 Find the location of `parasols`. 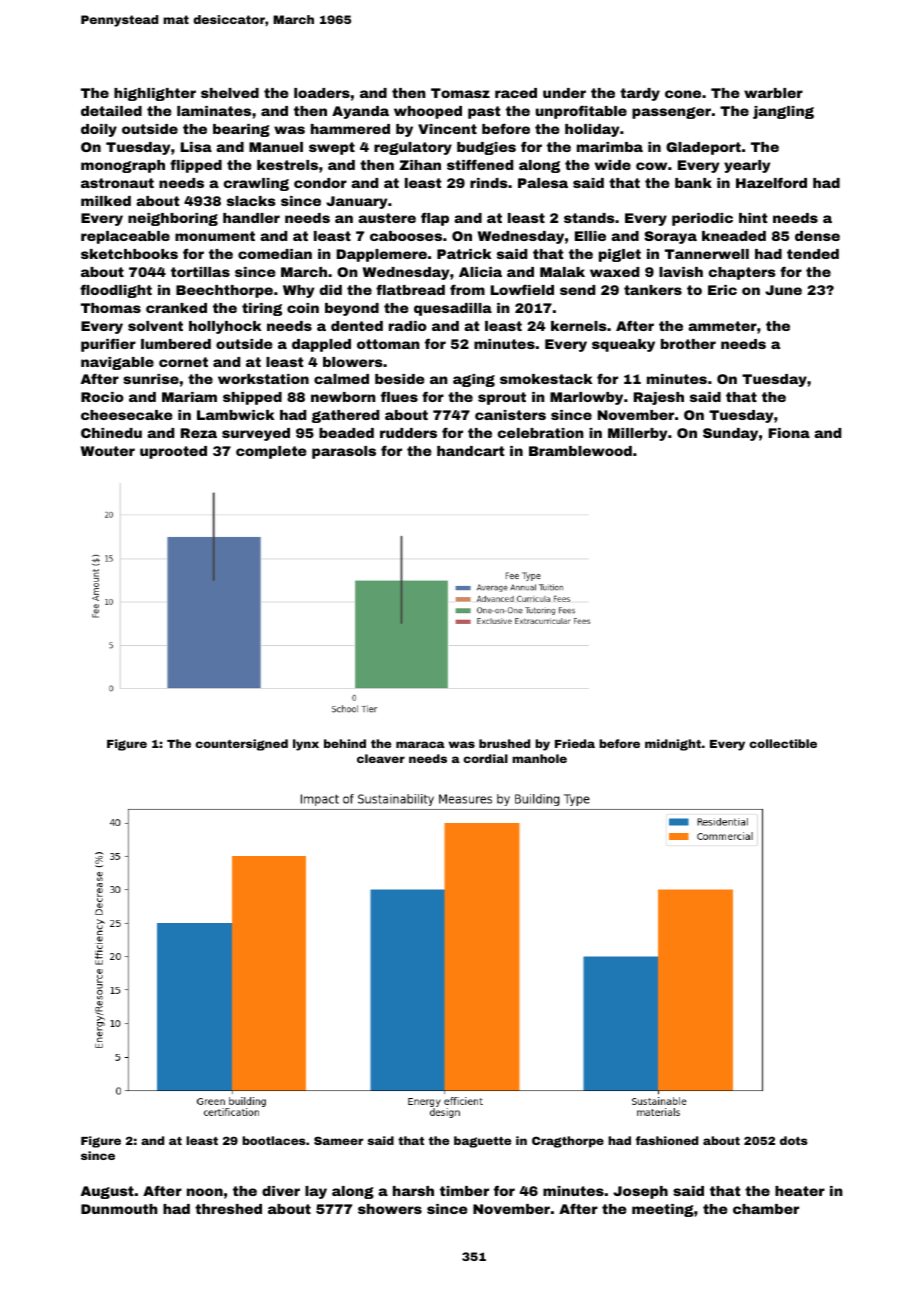

parasols is located at coordinates (344, 452).
